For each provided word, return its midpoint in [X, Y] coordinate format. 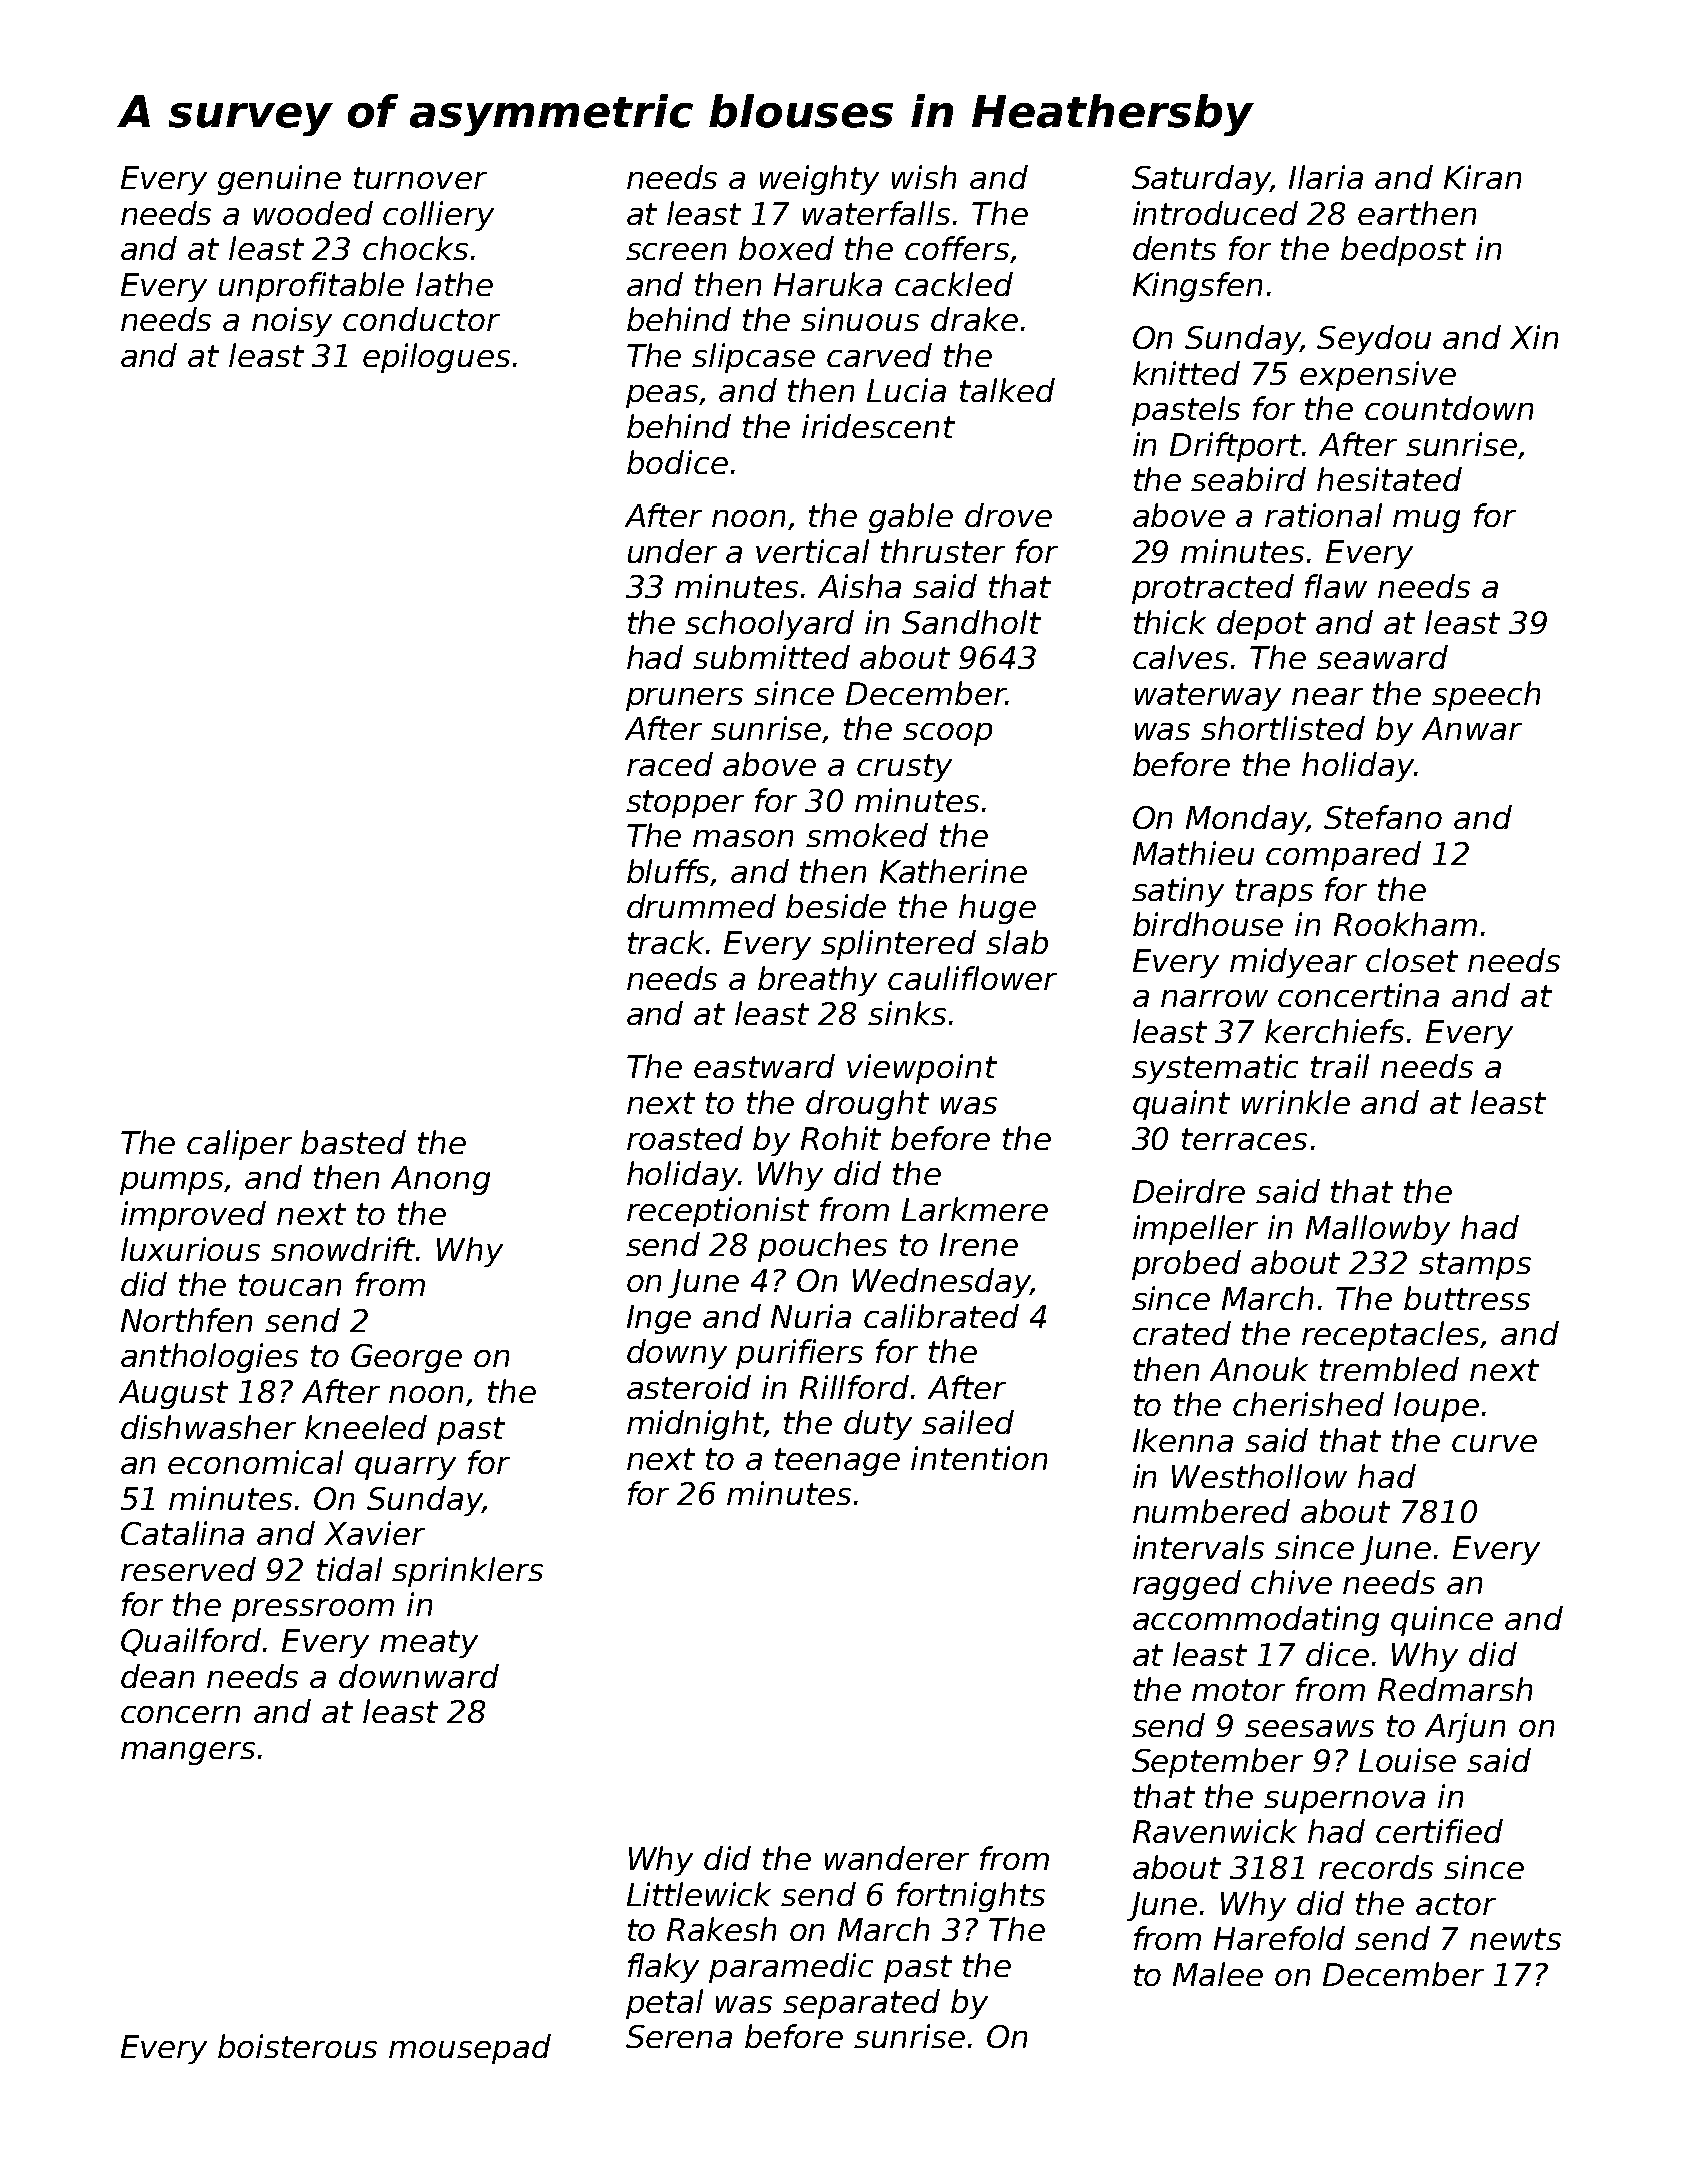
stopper [685, 804]
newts [1515, 1939]
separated [861, 2004]
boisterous [297, 2046]
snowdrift [344, 1249]
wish [924, 177]
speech [1486, 696]
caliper [239, 1145]
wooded [313, 213]
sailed [968, 1422]
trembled [1389, 1369]
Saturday [1201, 180]
